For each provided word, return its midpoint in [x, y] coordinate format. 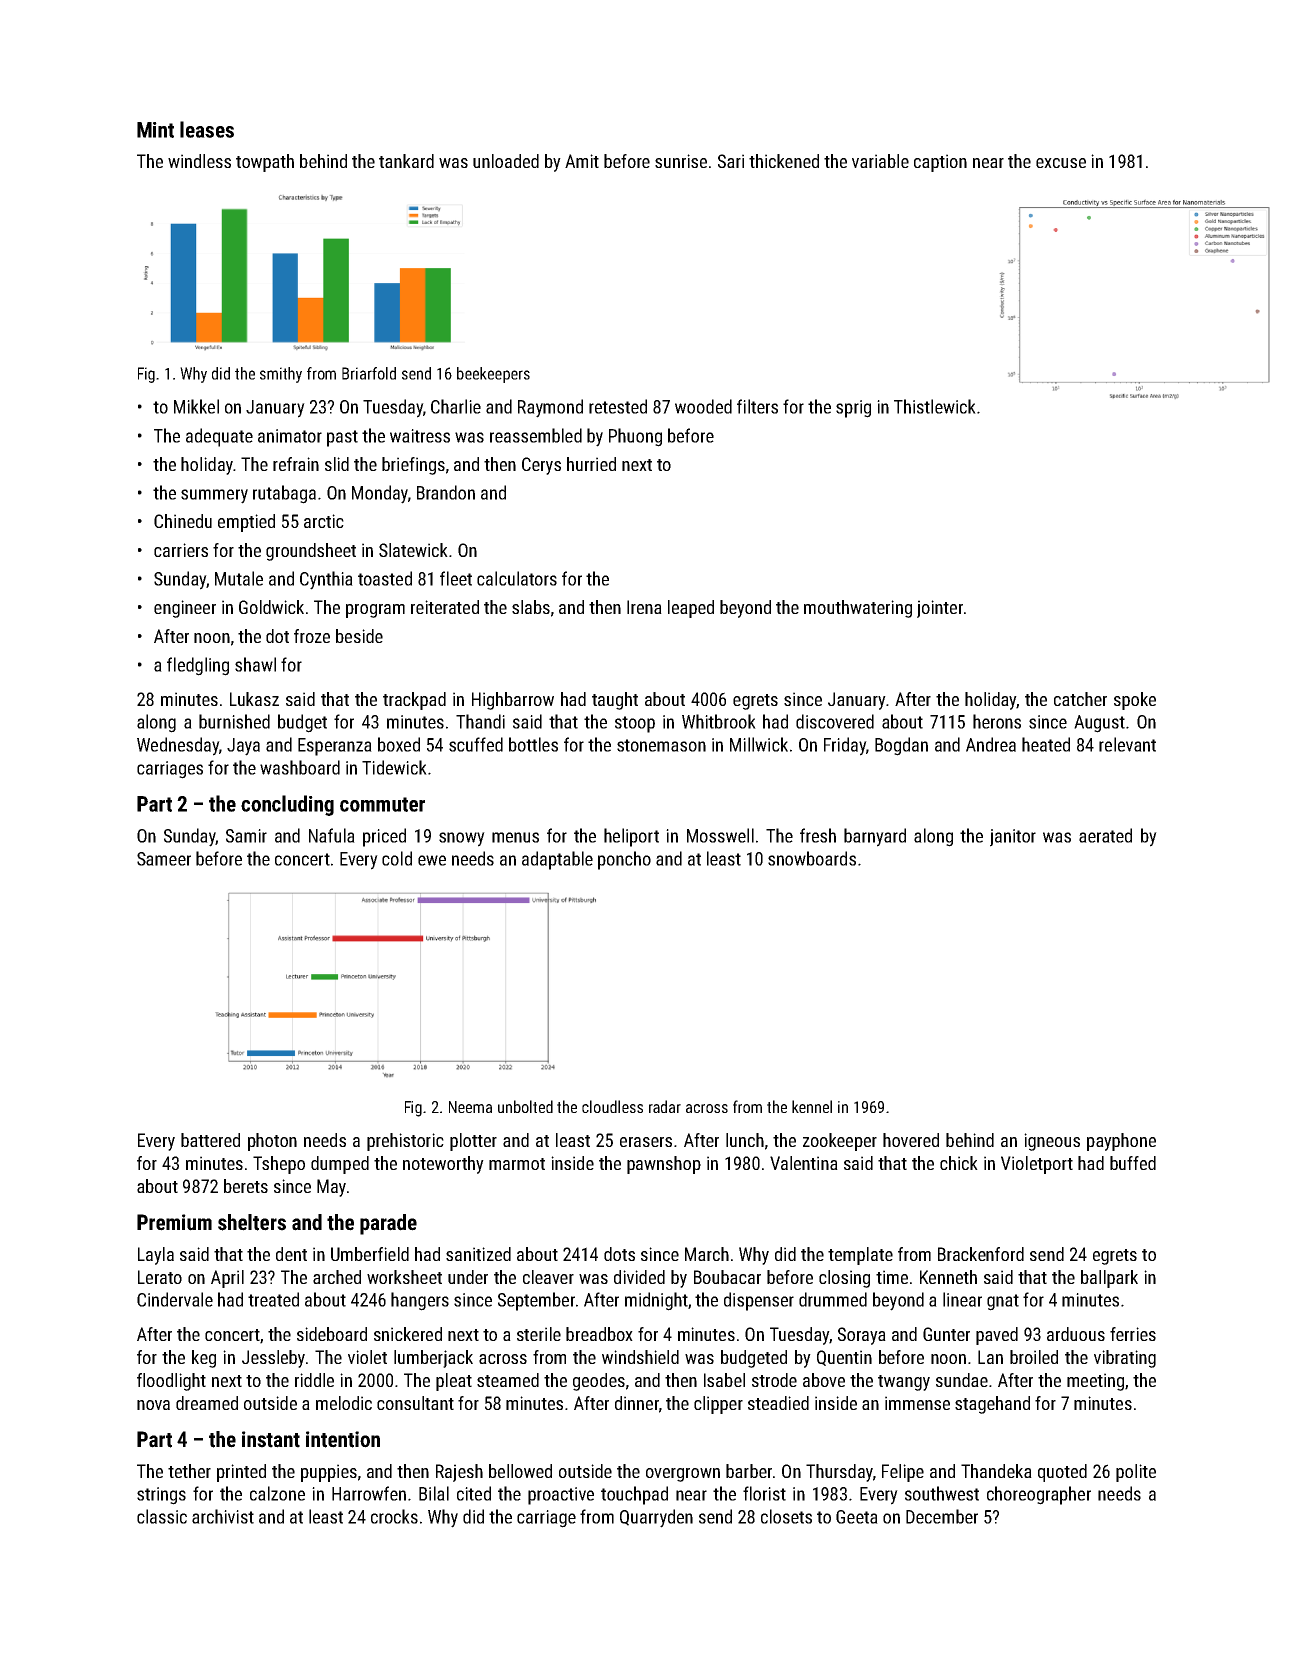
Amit [582, 161]
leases [207, 129]
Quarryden [656, 1518]
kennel [812, 1106]
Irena [644, 607]
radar [665, 1106]
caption [940, 163]
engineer [185, 609]
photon [272, 1142]
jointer [940, 609]
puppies [329, 1473]
